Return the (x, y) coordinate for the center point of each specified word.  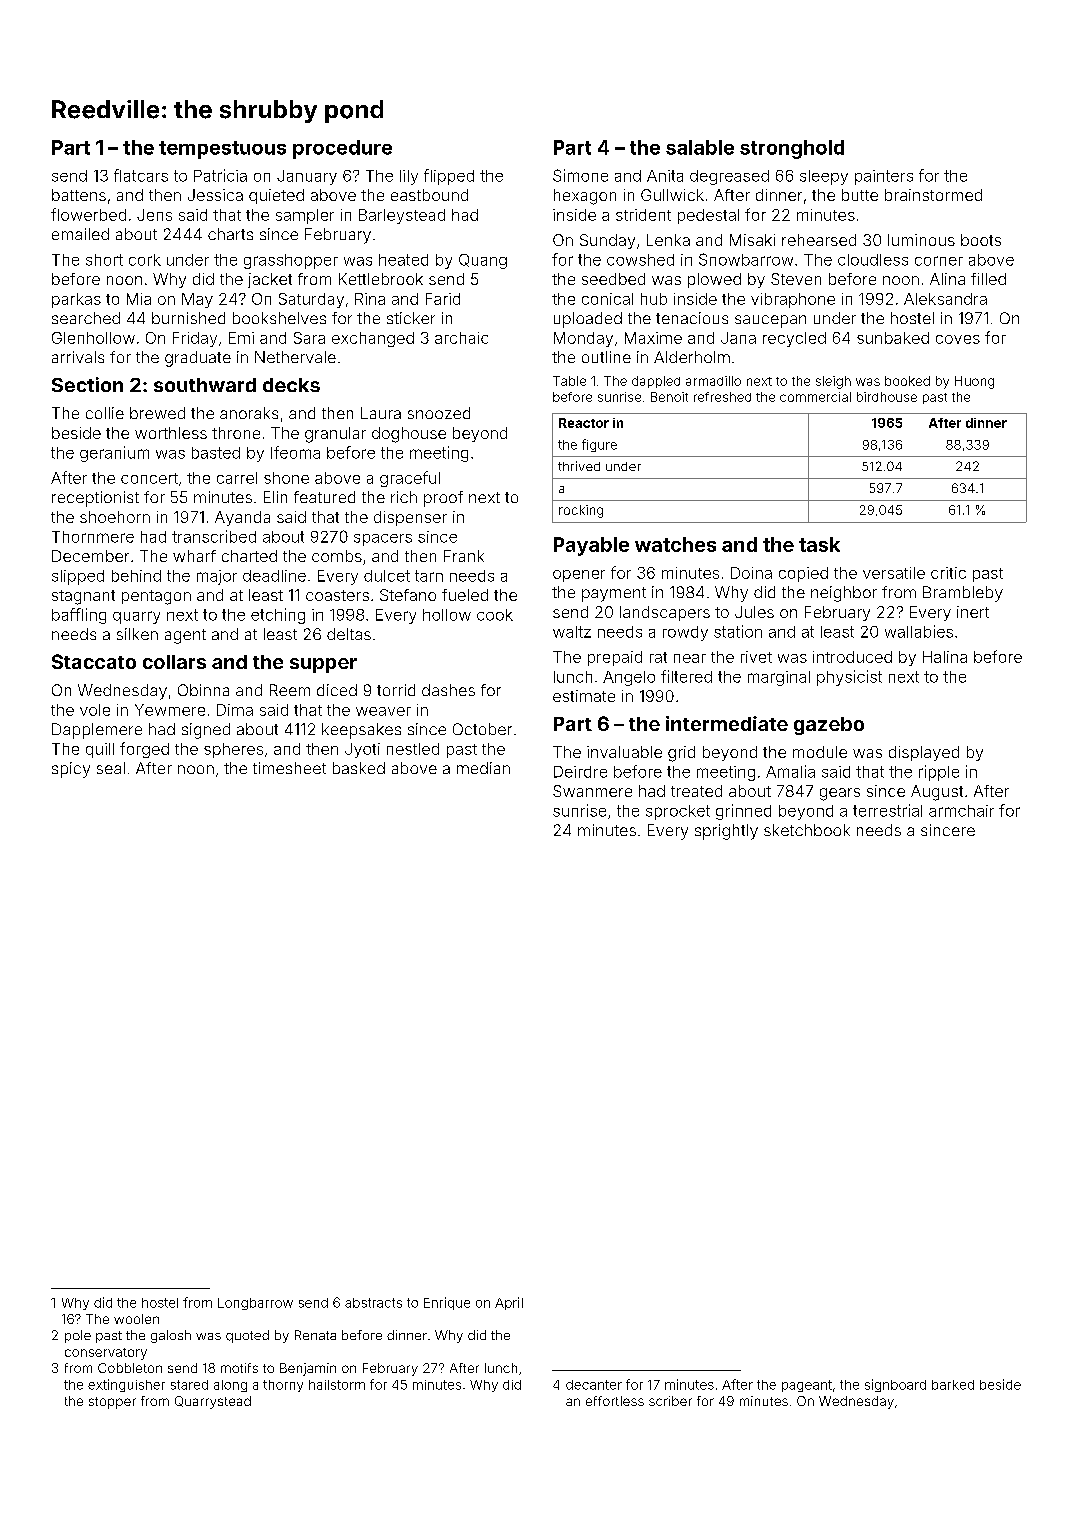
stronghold (792, 149)
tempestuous (222, 150)
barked (953, 1385)
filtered (686, 676)
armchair (961, 811)
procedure (342, 149)
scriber (670, 1401)
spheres (233, 750)
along (230, 1386)
